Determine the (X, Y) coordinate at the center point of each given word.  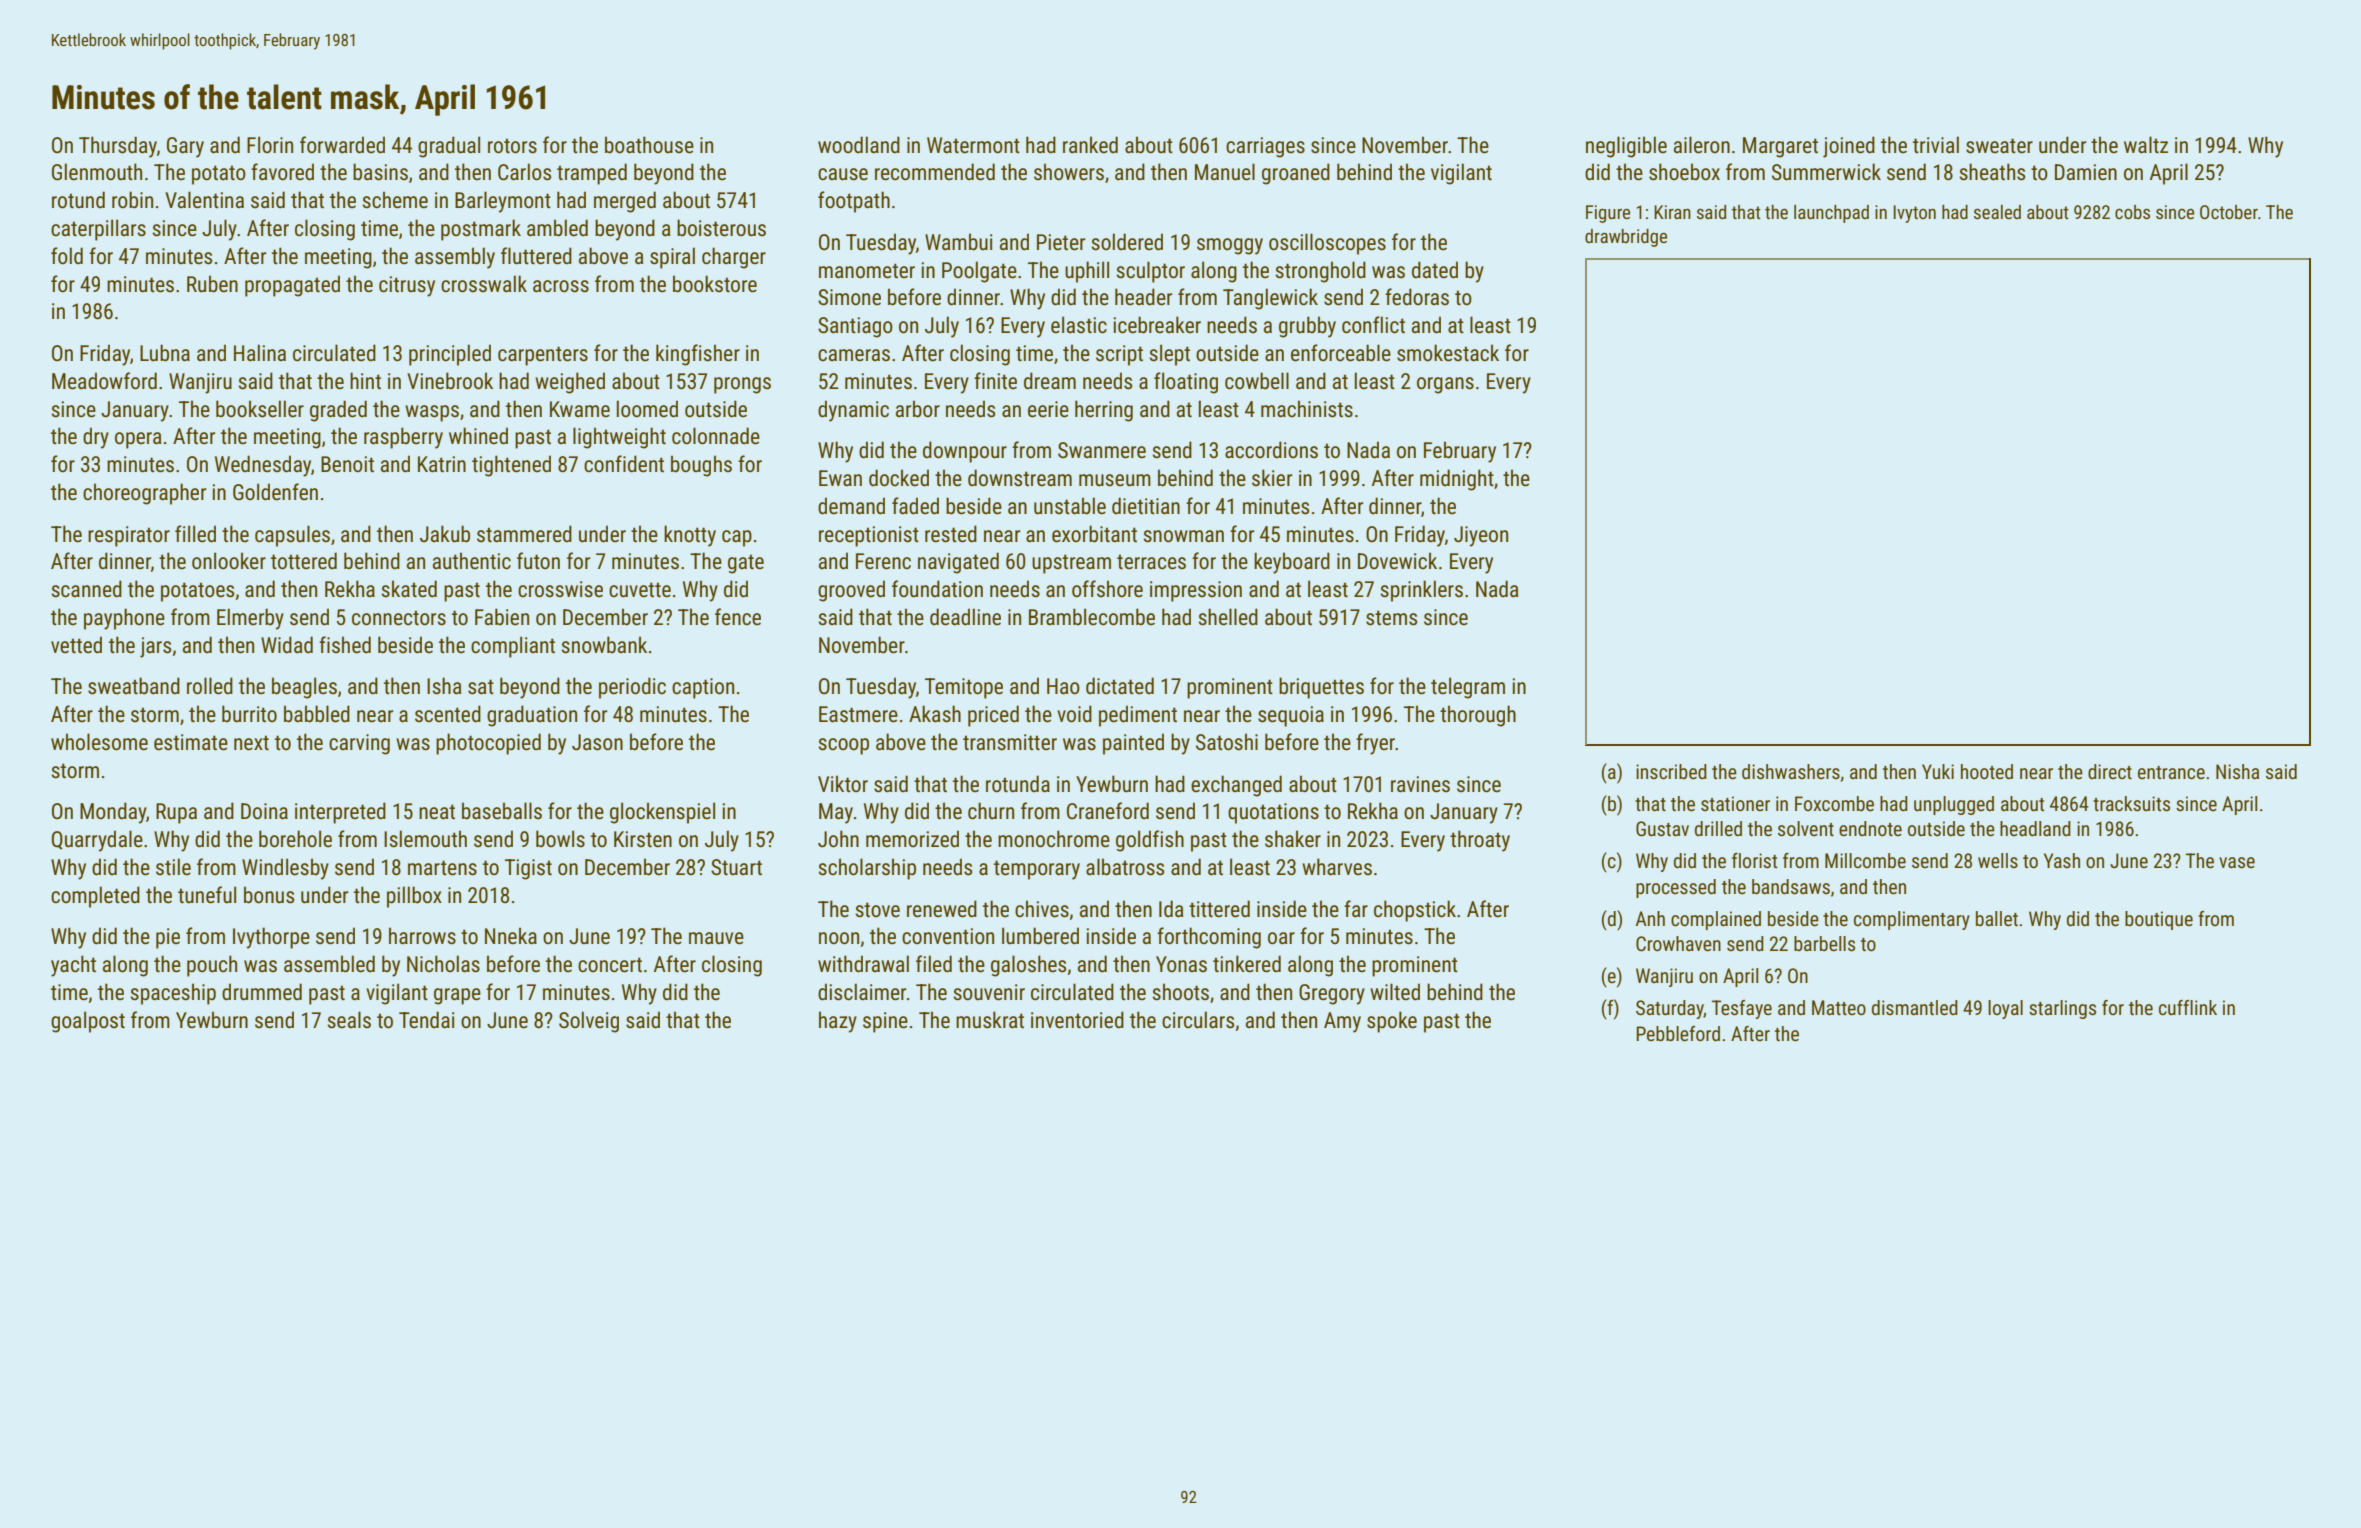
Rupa (176, 813)
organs (1445, 385)
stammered (524, 534)
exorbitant (1094, 534)
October (2229, 212)
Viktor (843, 783)
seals (349, 1020)
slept (1170, 355)
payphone (124, 619)
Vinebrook (450, 381)
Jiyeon (1481, 536)
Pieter (1061, 242)
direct (2110, 771)
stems (1391, 618)
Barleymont (503, 202)
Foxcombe (1834, 803)
